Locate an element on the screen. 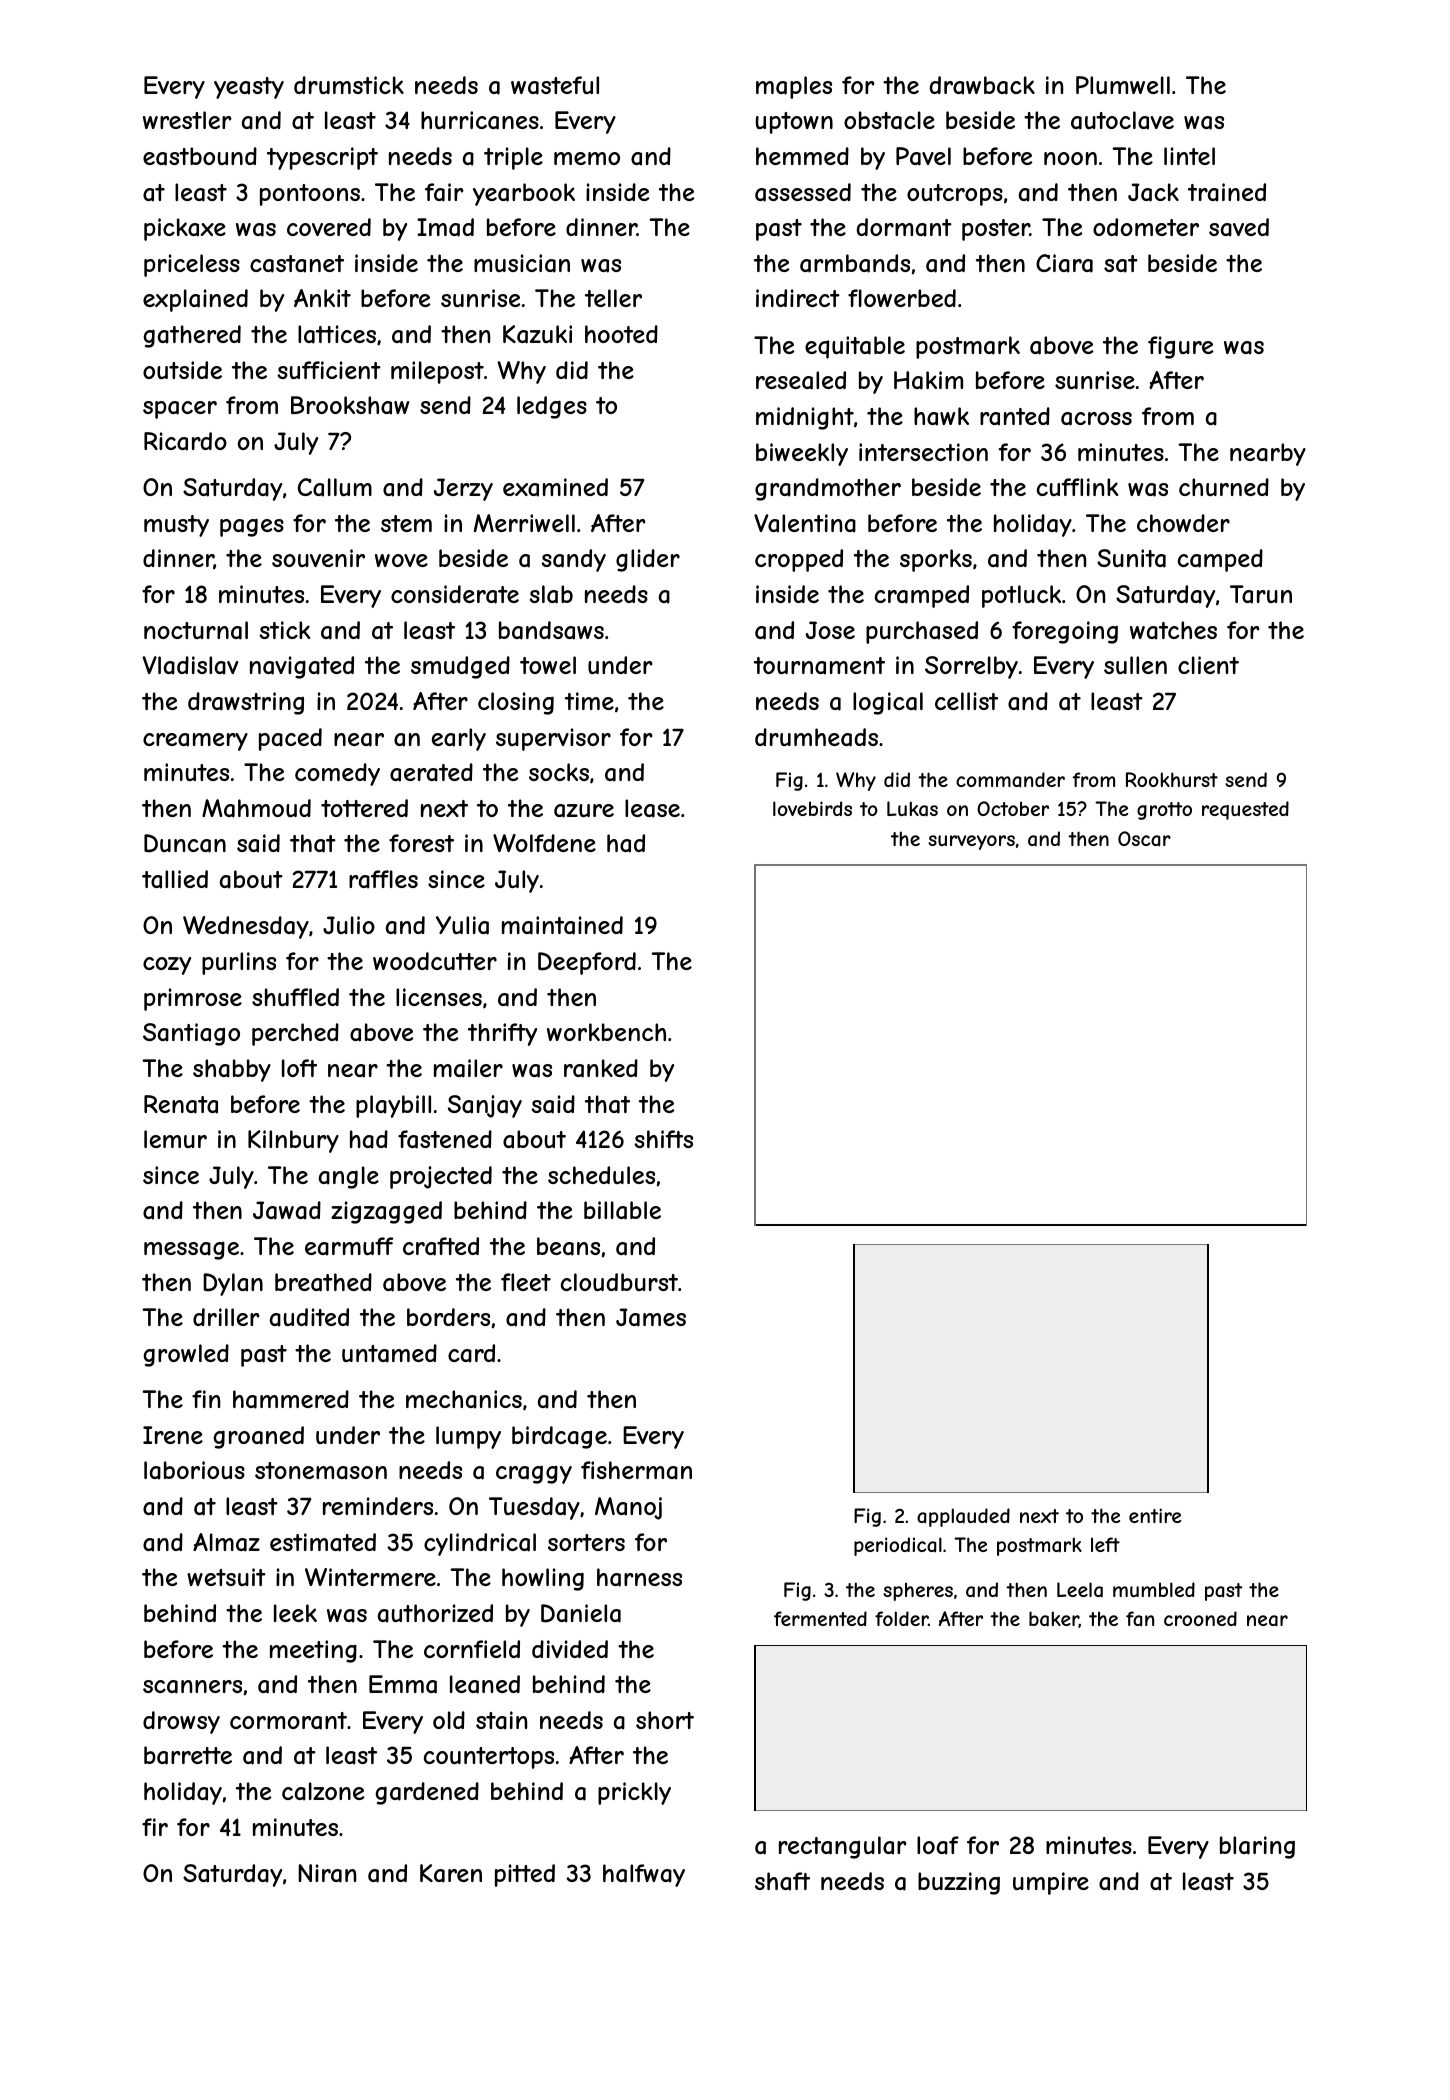  Niran is located at coordinates (327, 1873).
